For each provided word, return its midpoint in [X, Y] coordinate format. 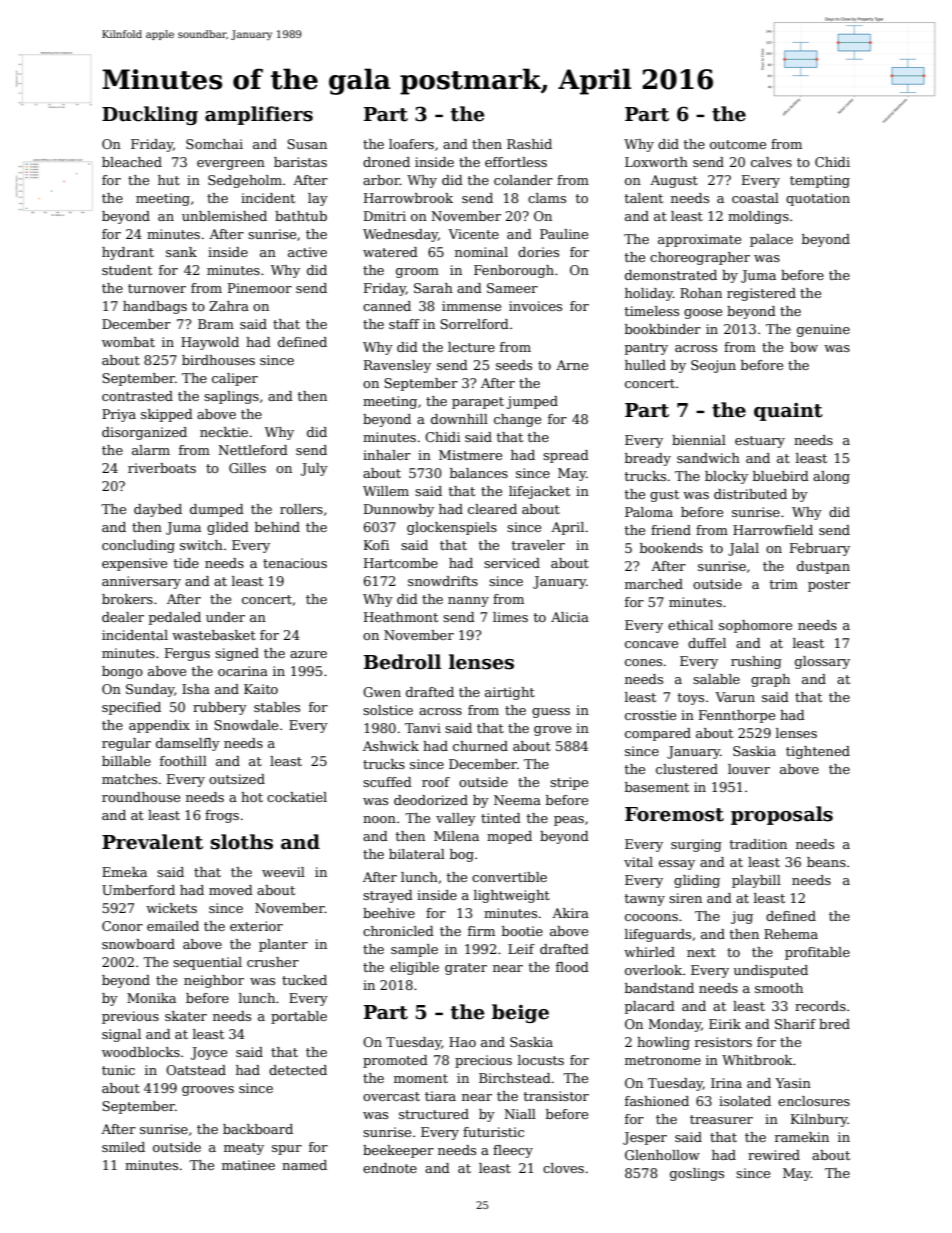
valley [456, 819]
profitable [817, 953]
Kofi [376, 545]
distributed [750, 494]
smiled [123, 1147]
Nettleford [253, 450]
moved [231, 890]
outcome [738, 144]
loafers [411, 144]
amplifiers [259, 115]
